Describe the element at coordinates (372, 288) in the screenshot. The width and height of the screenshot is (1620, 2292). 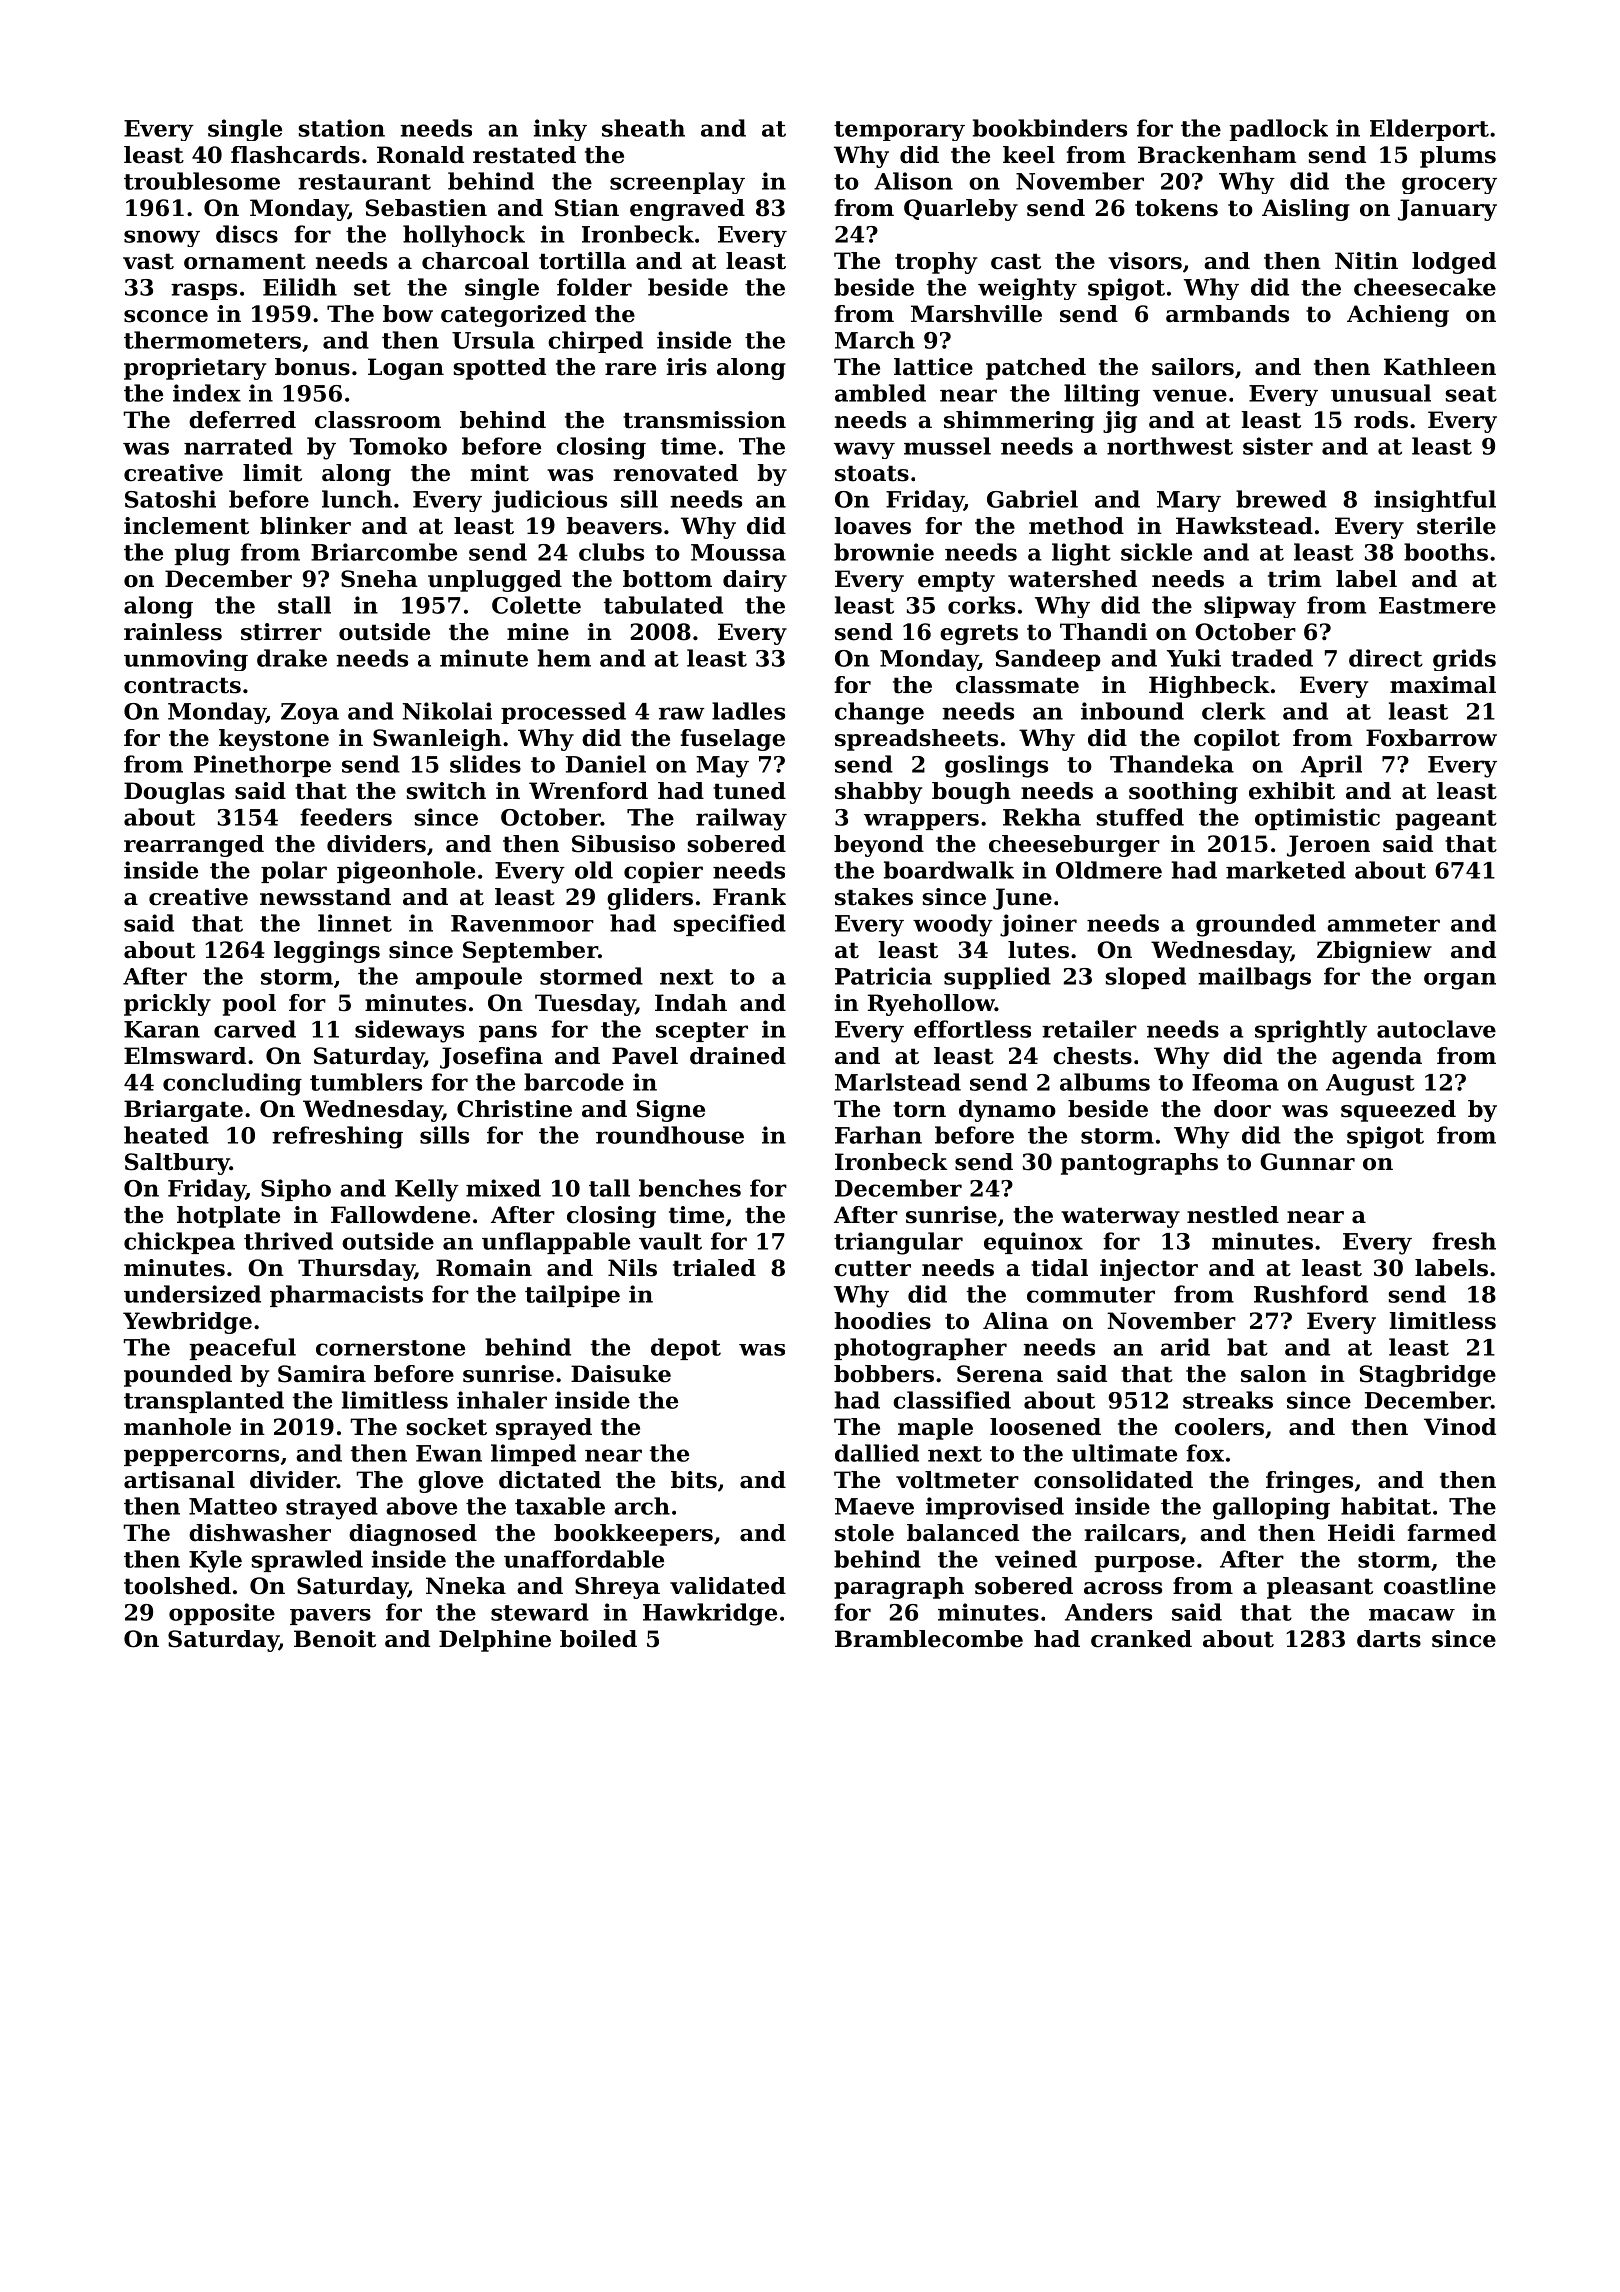
I see `set` at that location.
